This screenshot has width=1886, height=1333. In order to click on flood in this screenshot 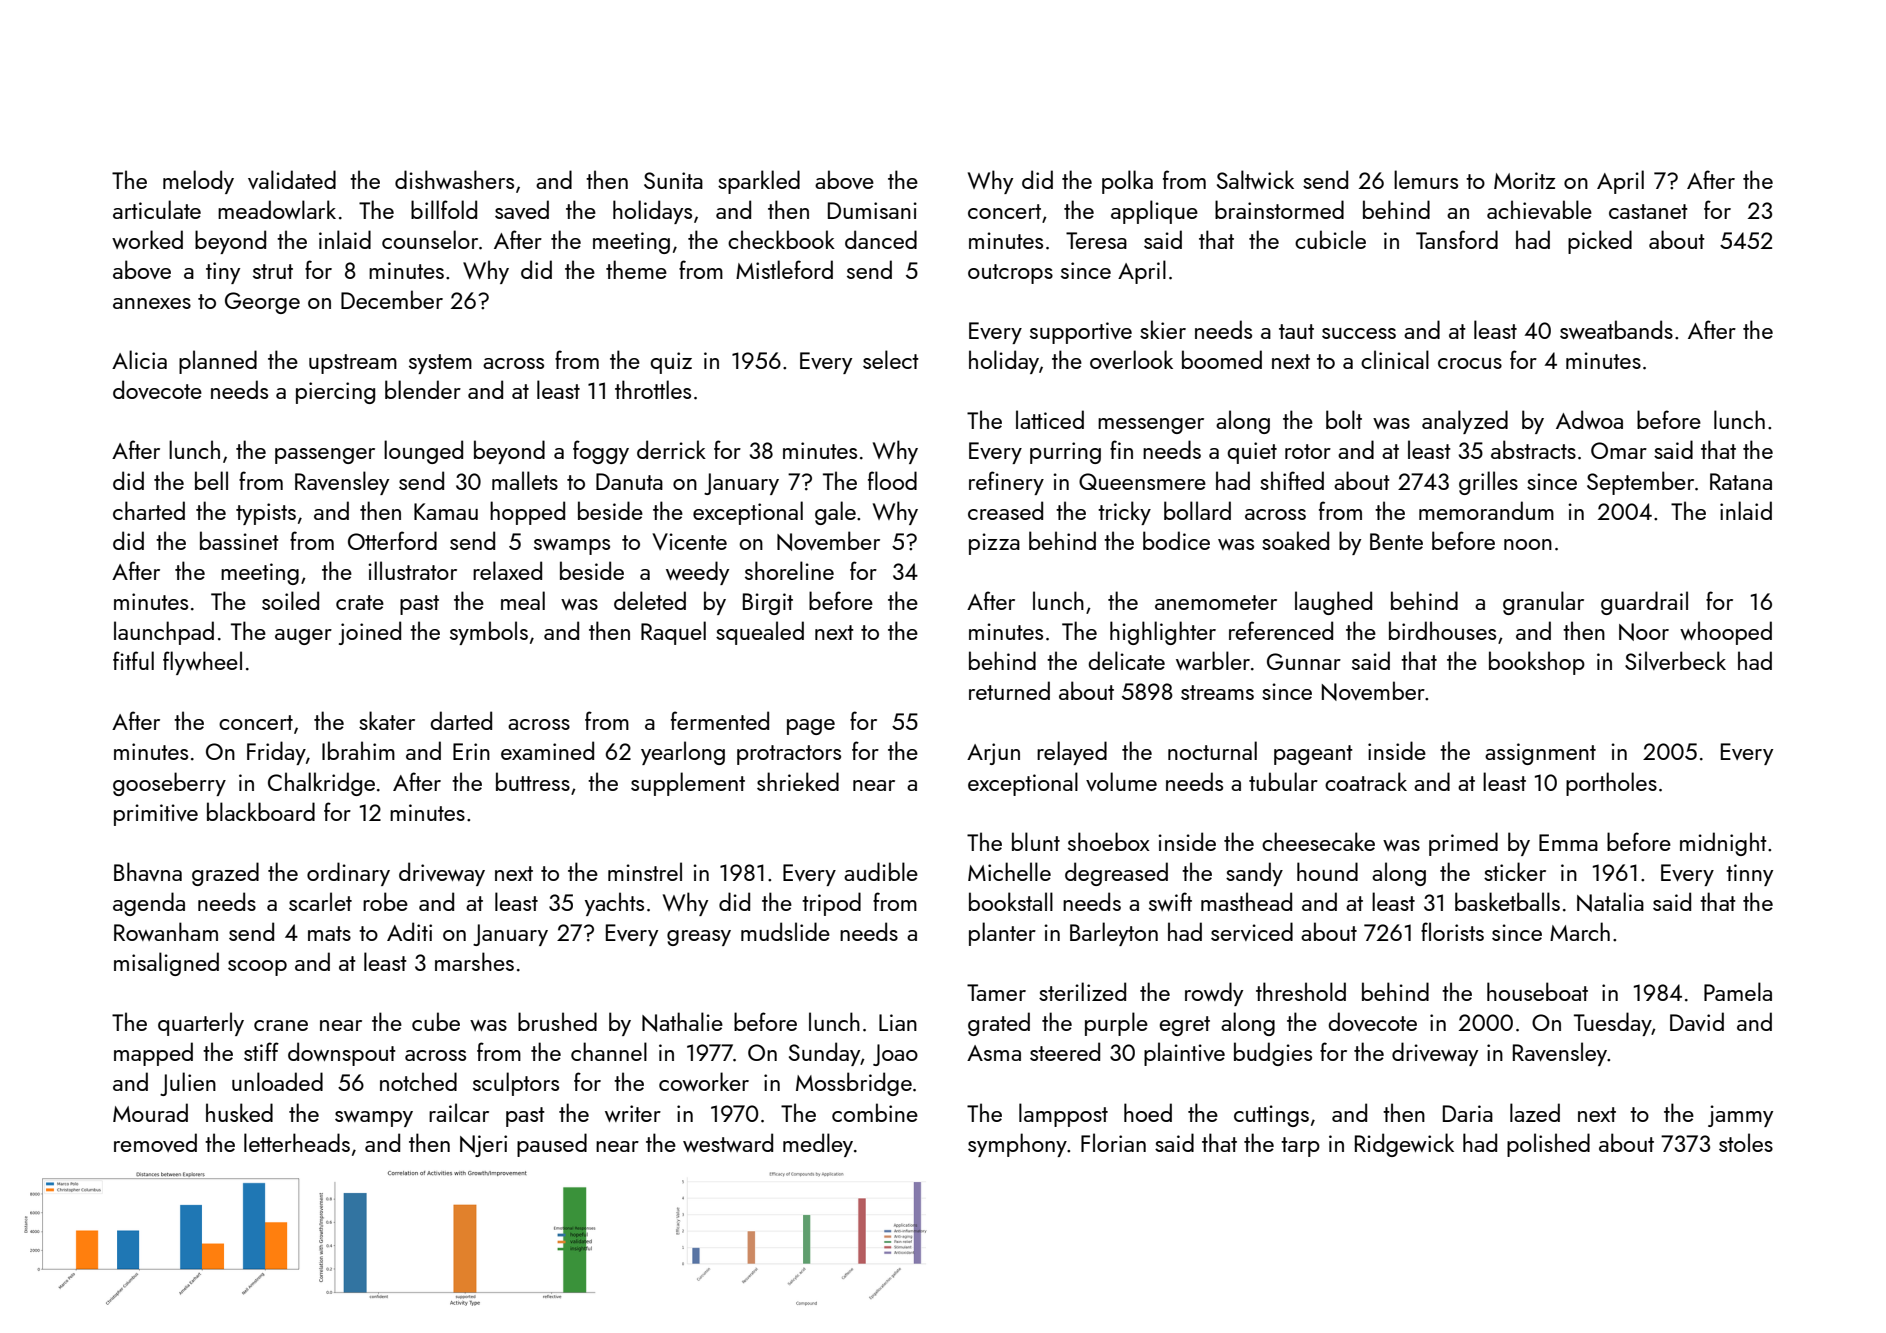, I will do `click(892, 480)`.
